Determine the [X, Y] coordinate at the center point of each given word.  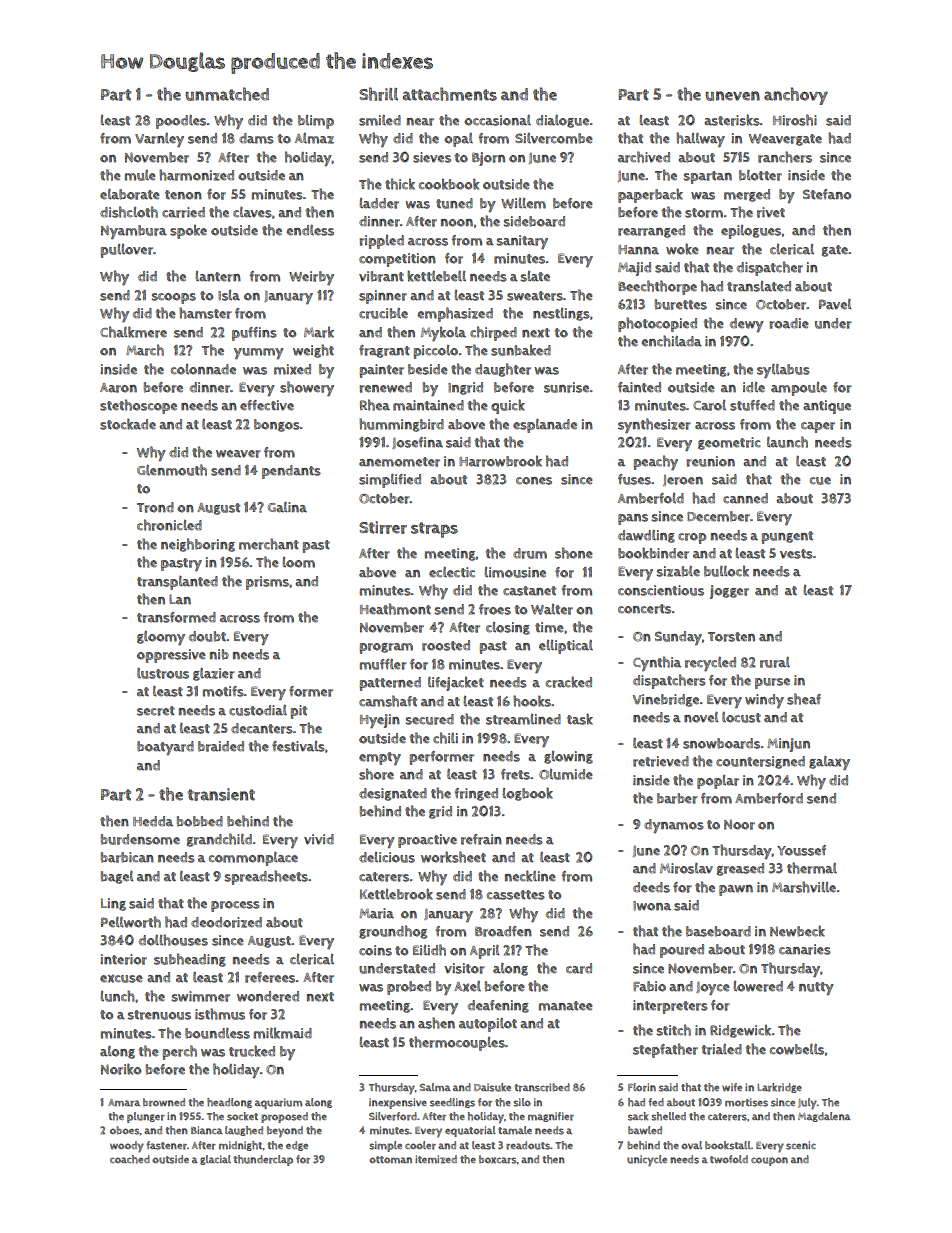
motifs [223, 691]
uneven [732, 96]
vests [796, 554]
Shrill [378, 94]
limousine [515, 572]
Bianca [207, 1130]
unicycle [647, 1161]
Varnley [159, 140]
